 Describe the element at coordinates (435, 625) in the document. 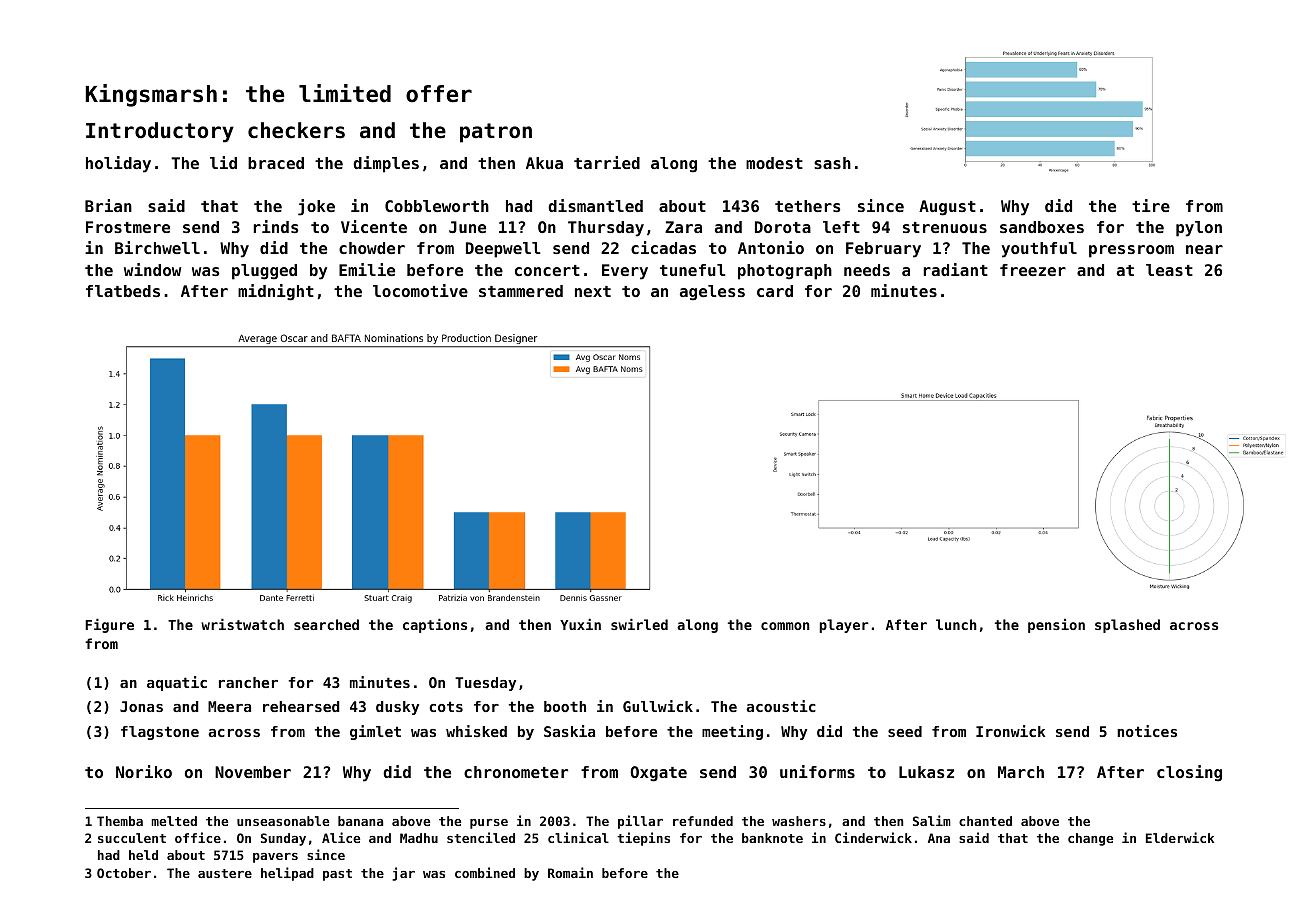

I see `captions` at that location.
